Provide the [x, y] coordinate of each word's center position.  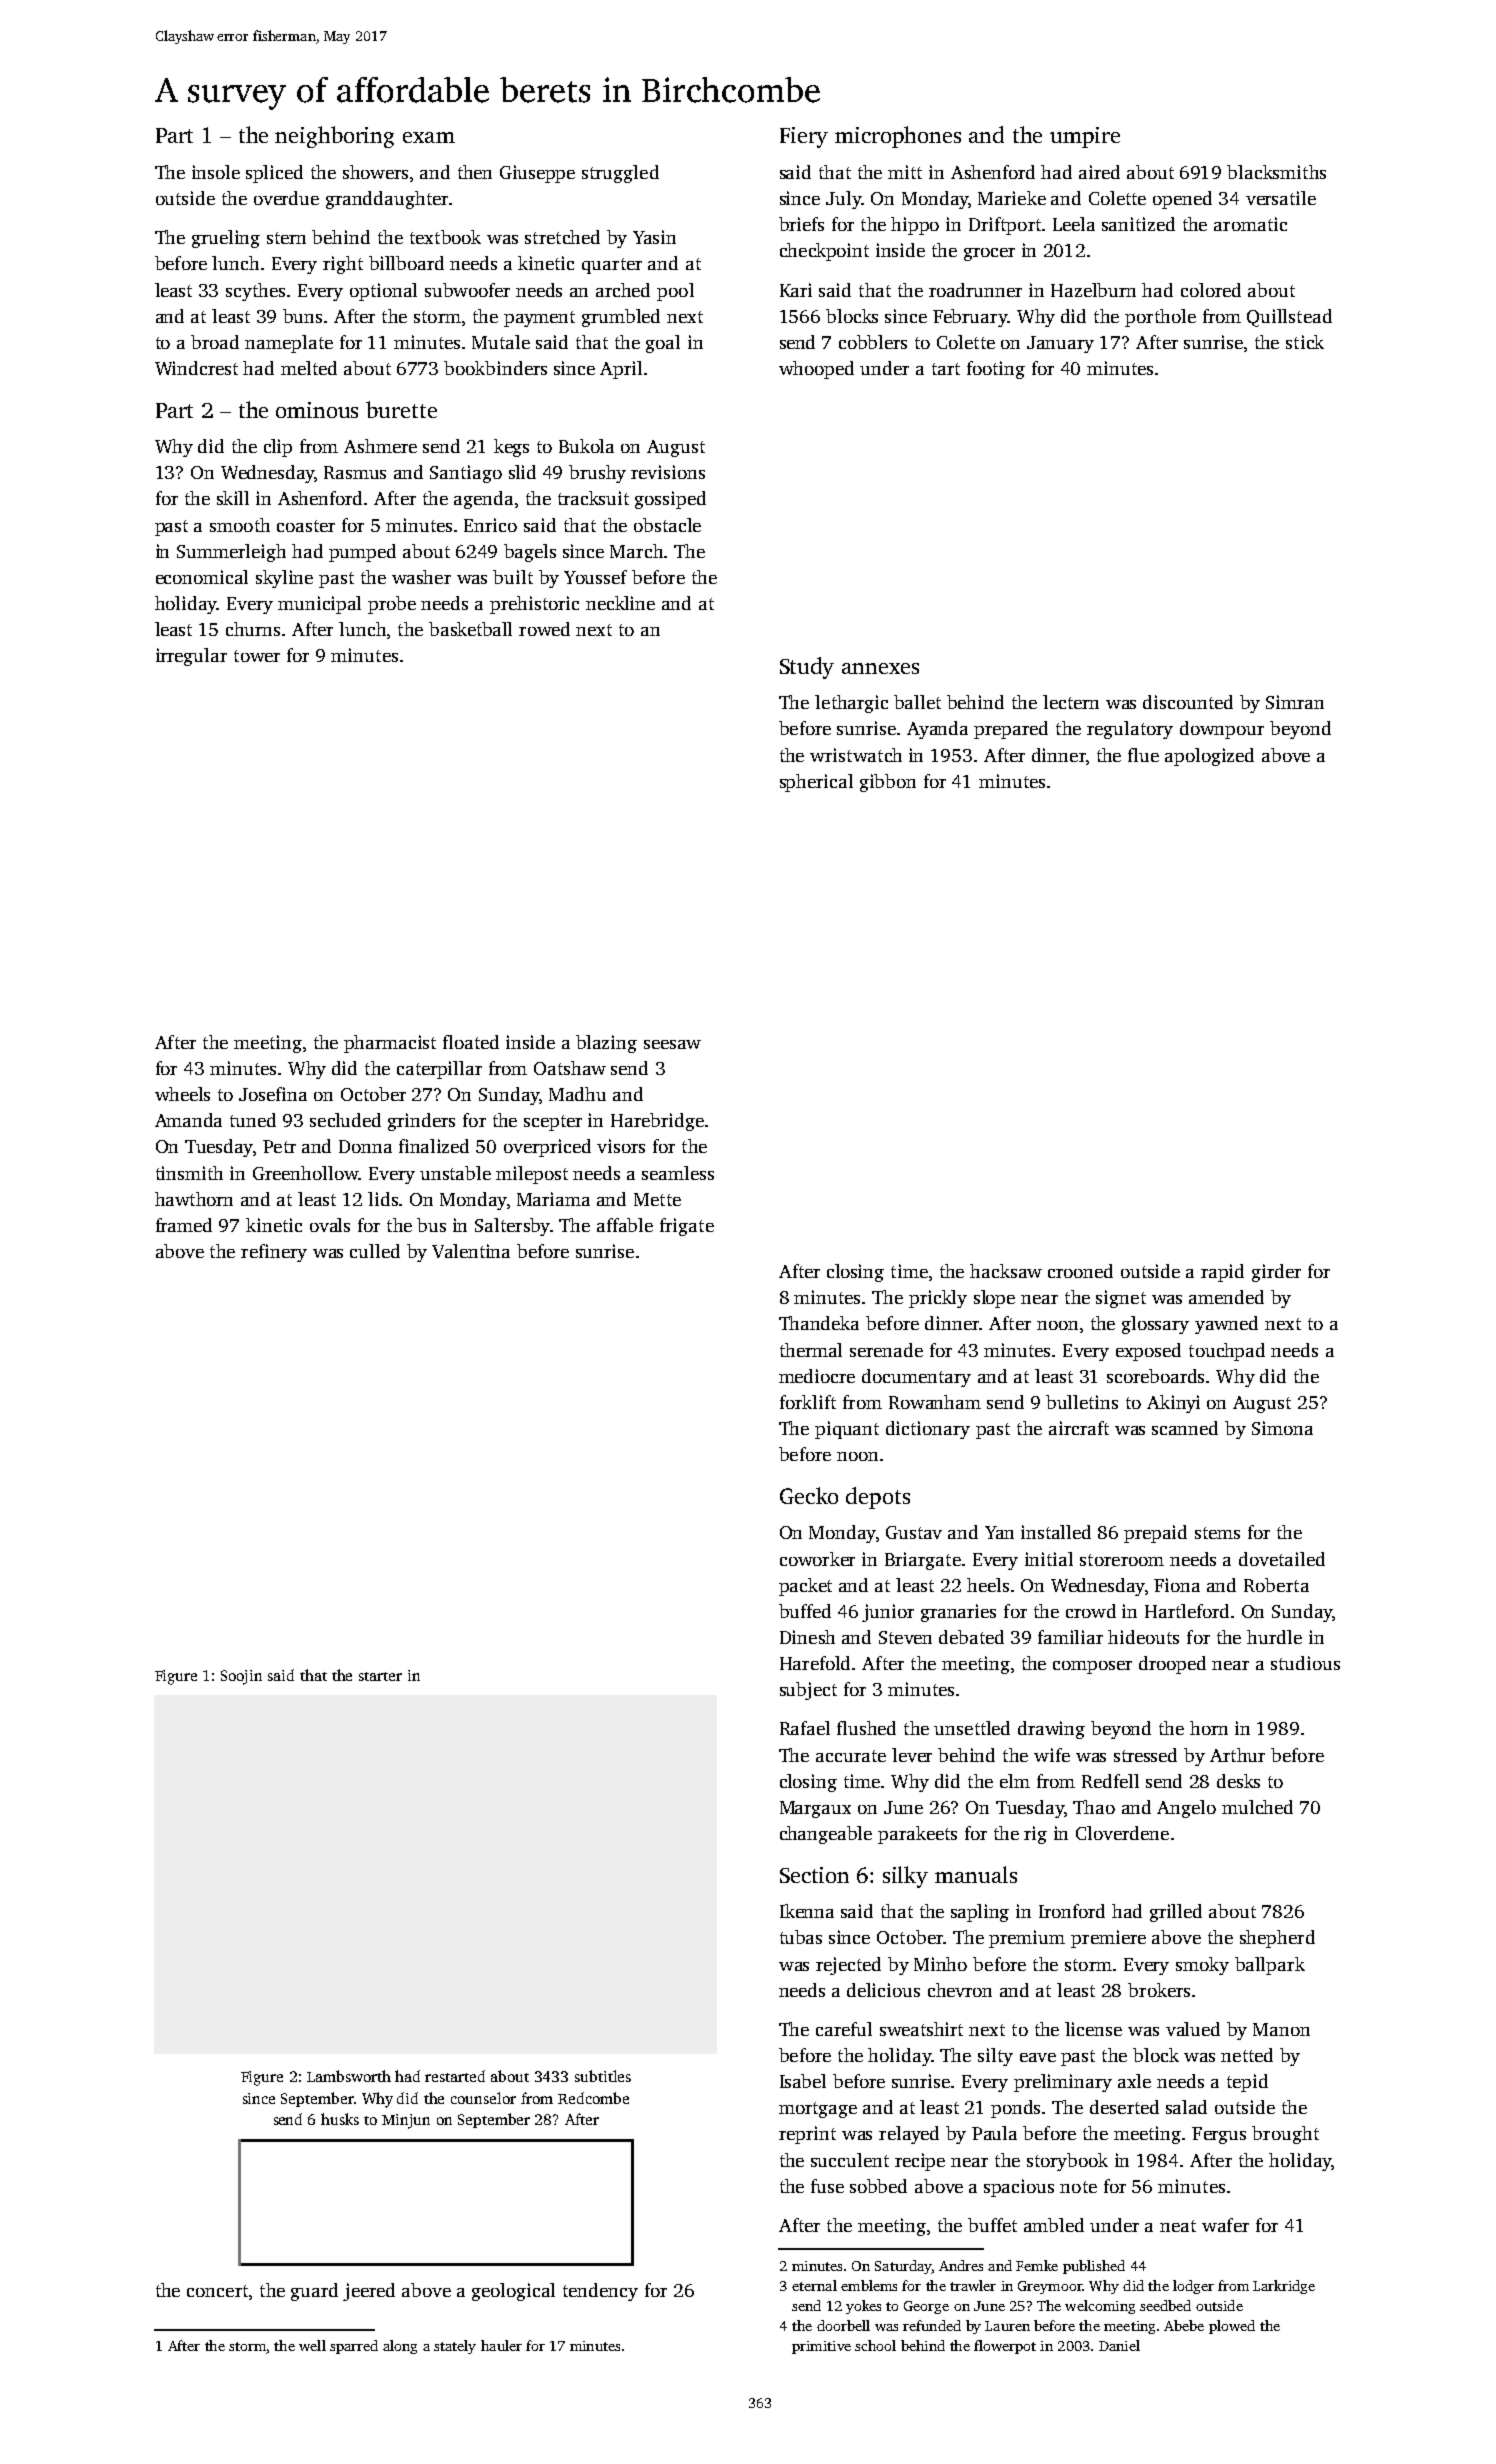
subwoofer [467, 290]
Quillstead [1289, 318]
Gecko [809, 1495]
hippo [915, 226]
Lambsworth [349, 2076]
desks [1238, 1781]
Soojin [241, 1677]
